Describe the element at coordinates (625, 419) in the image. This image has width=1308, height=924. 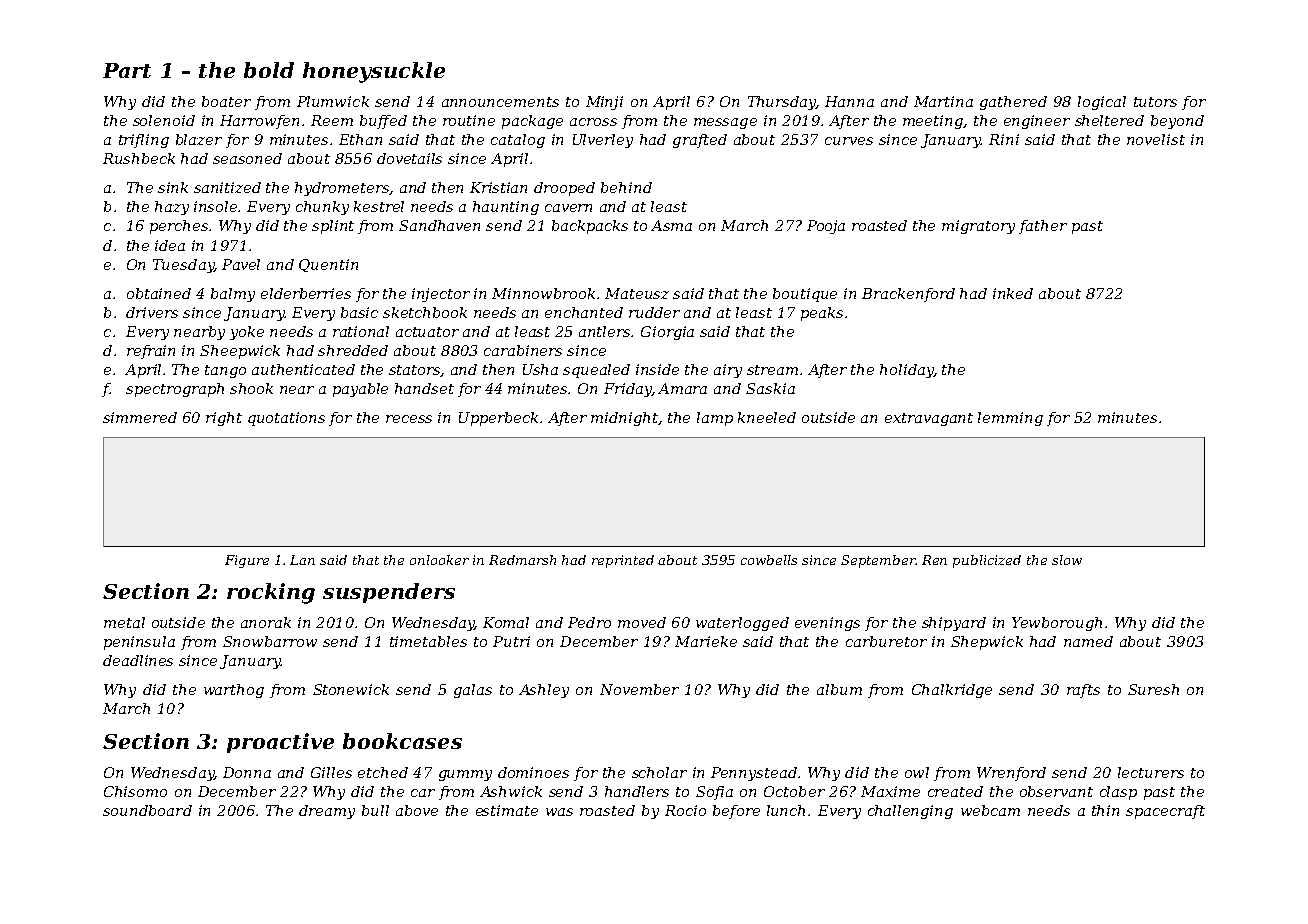
I see `midnight` at that location.
